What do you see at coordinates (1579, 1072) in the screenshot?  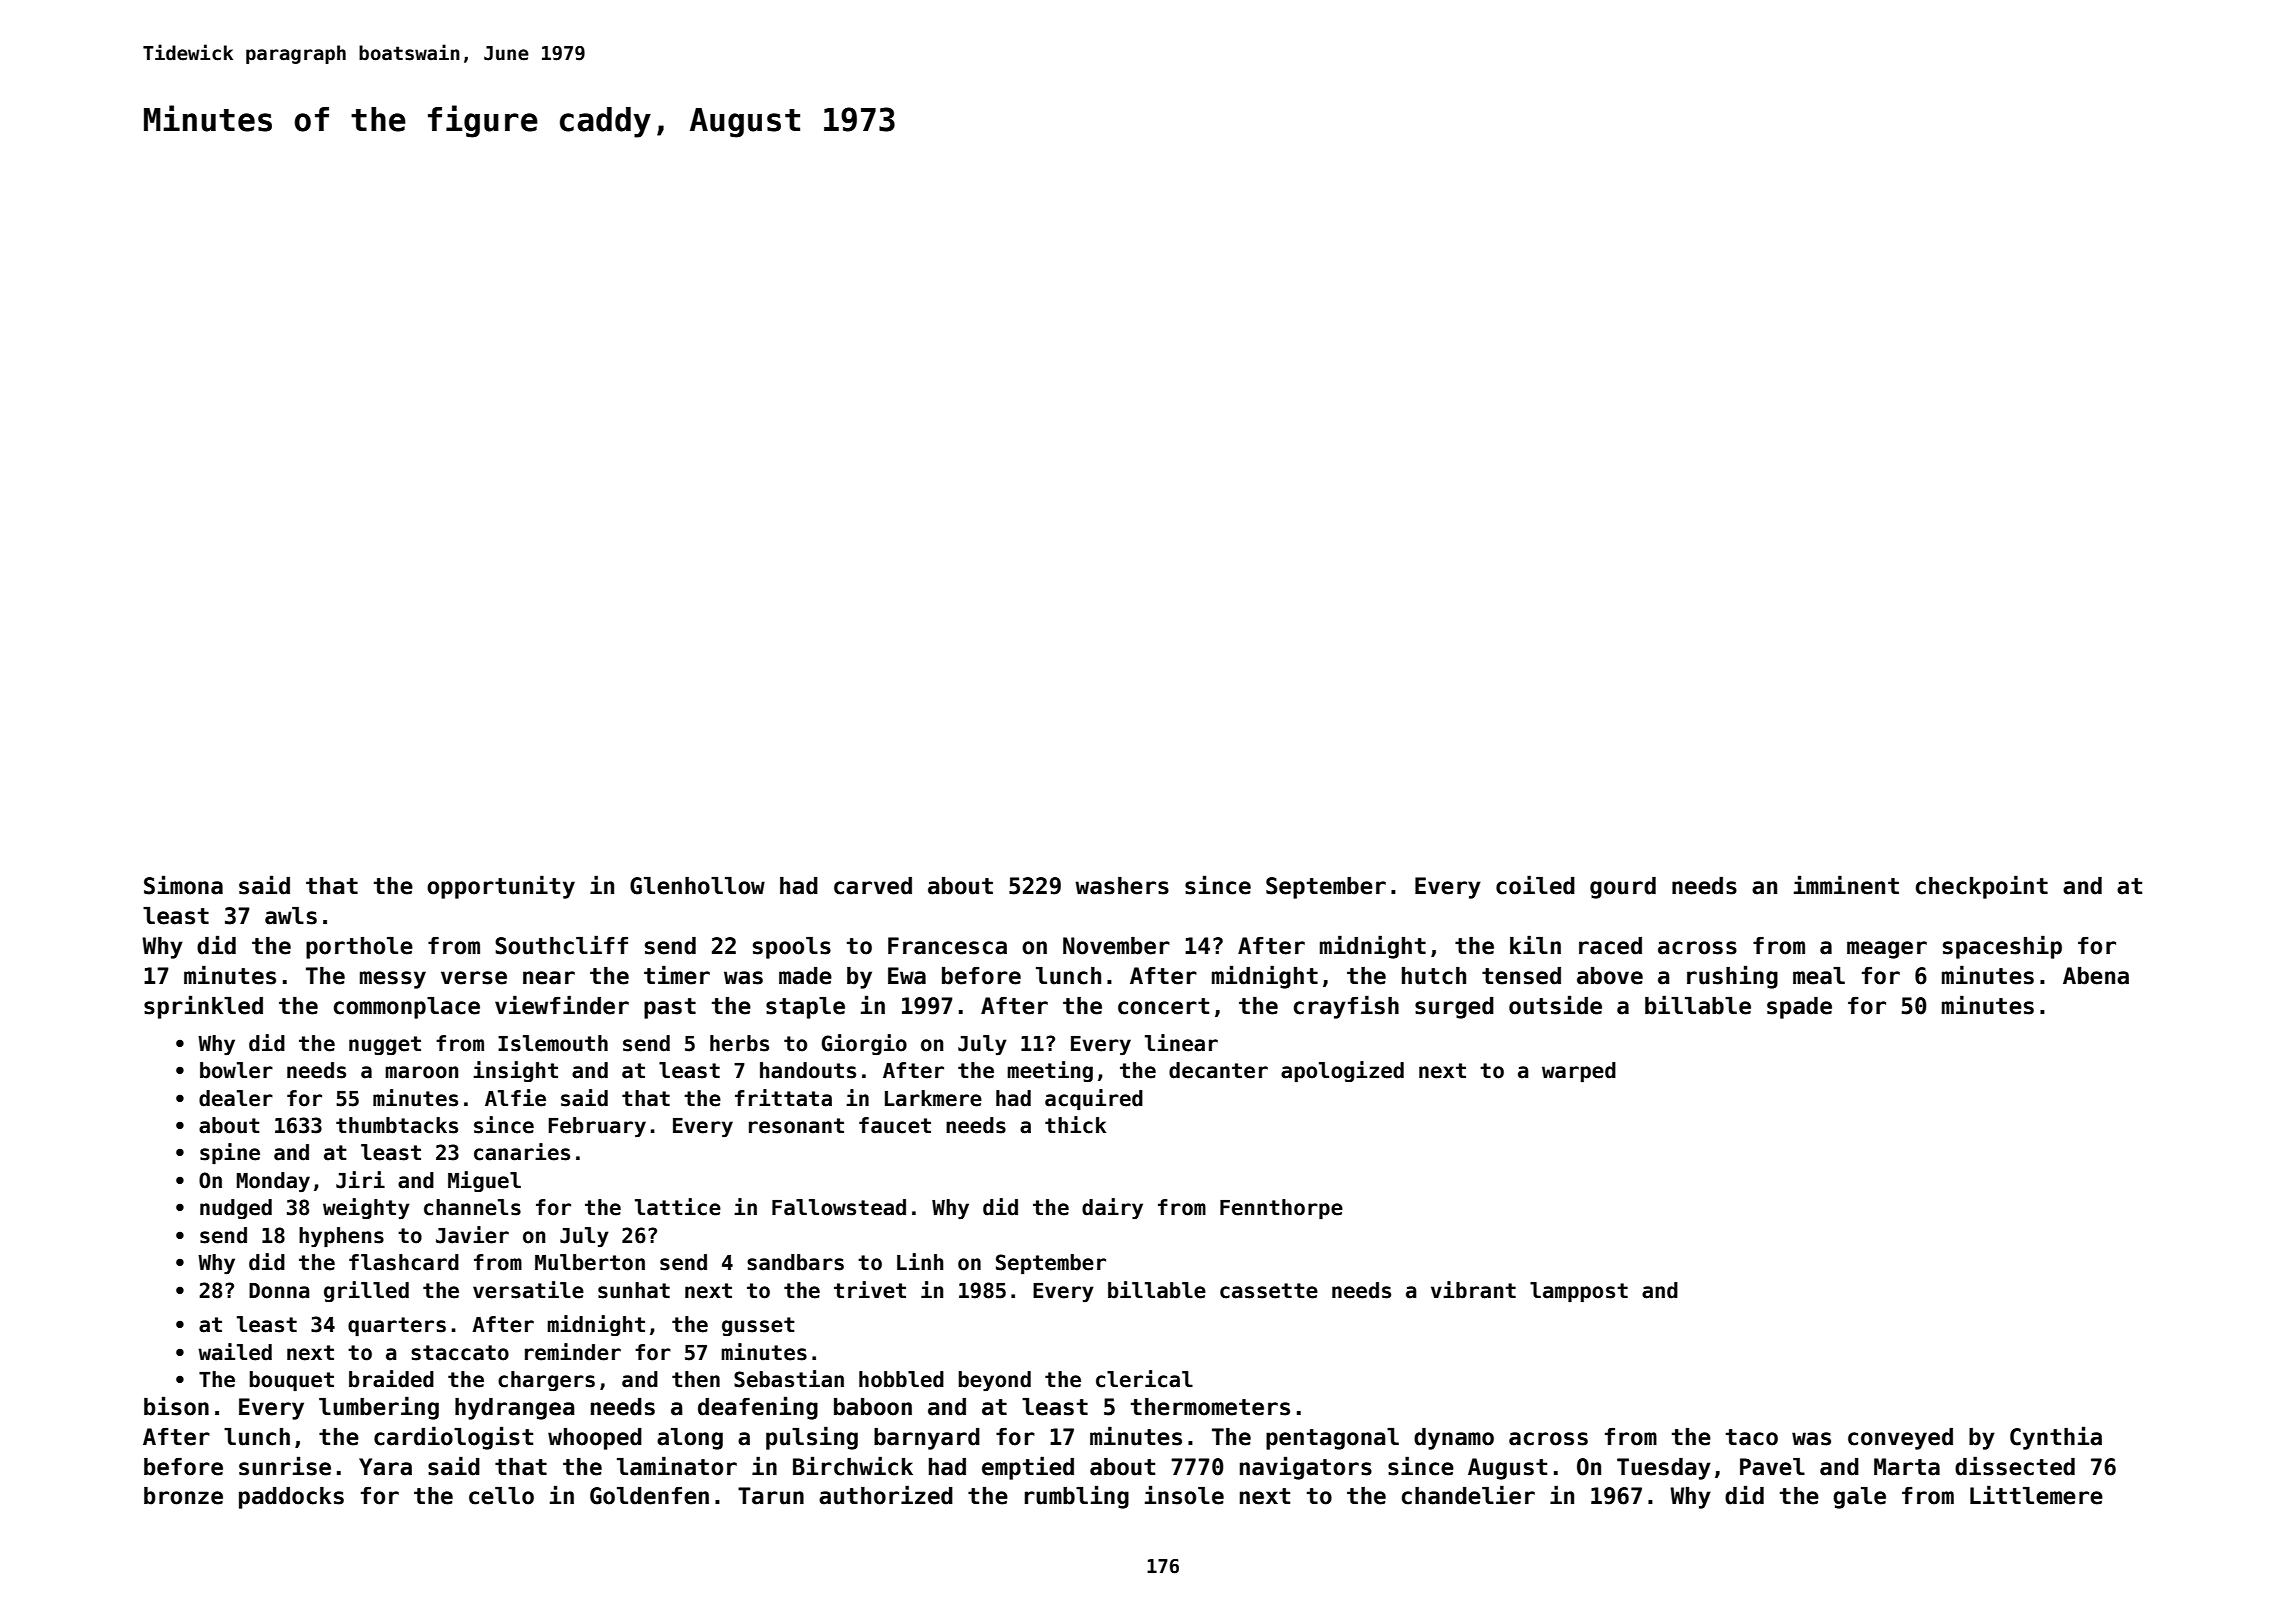 I see `warped` at bounding box center [1579, 1072].
